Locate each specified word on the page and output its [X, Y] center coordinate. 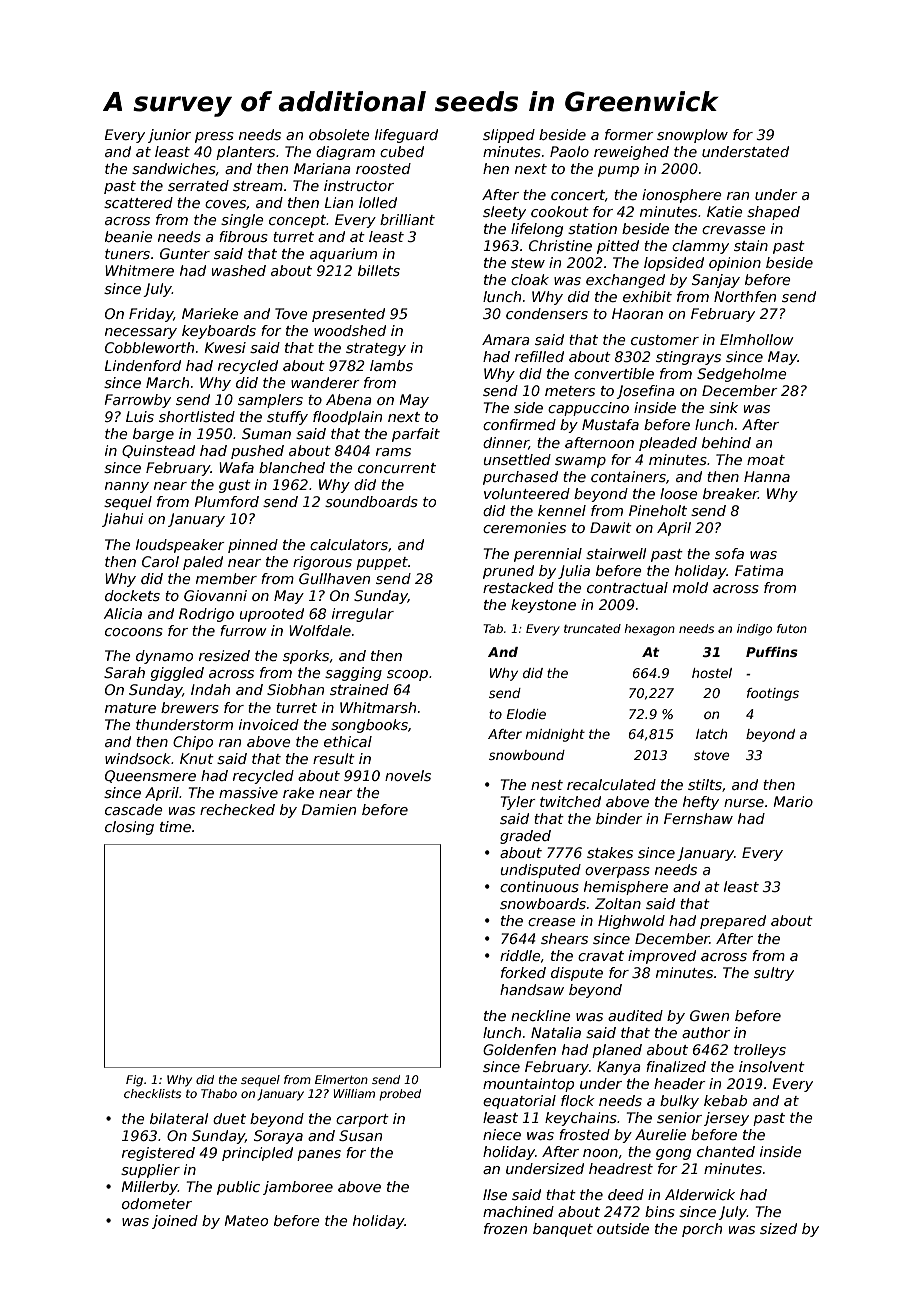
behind [726, 442]
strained [359, 689]
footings [773, 694]
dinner [506, 443]
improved [662, 957]
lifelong [537, 230]
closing [129, 828]
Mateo [246, 1220]
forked [523, 972]
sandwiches [174, 168]
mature [130, 708]
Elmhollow [757, 339]
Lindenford [142, 365]
